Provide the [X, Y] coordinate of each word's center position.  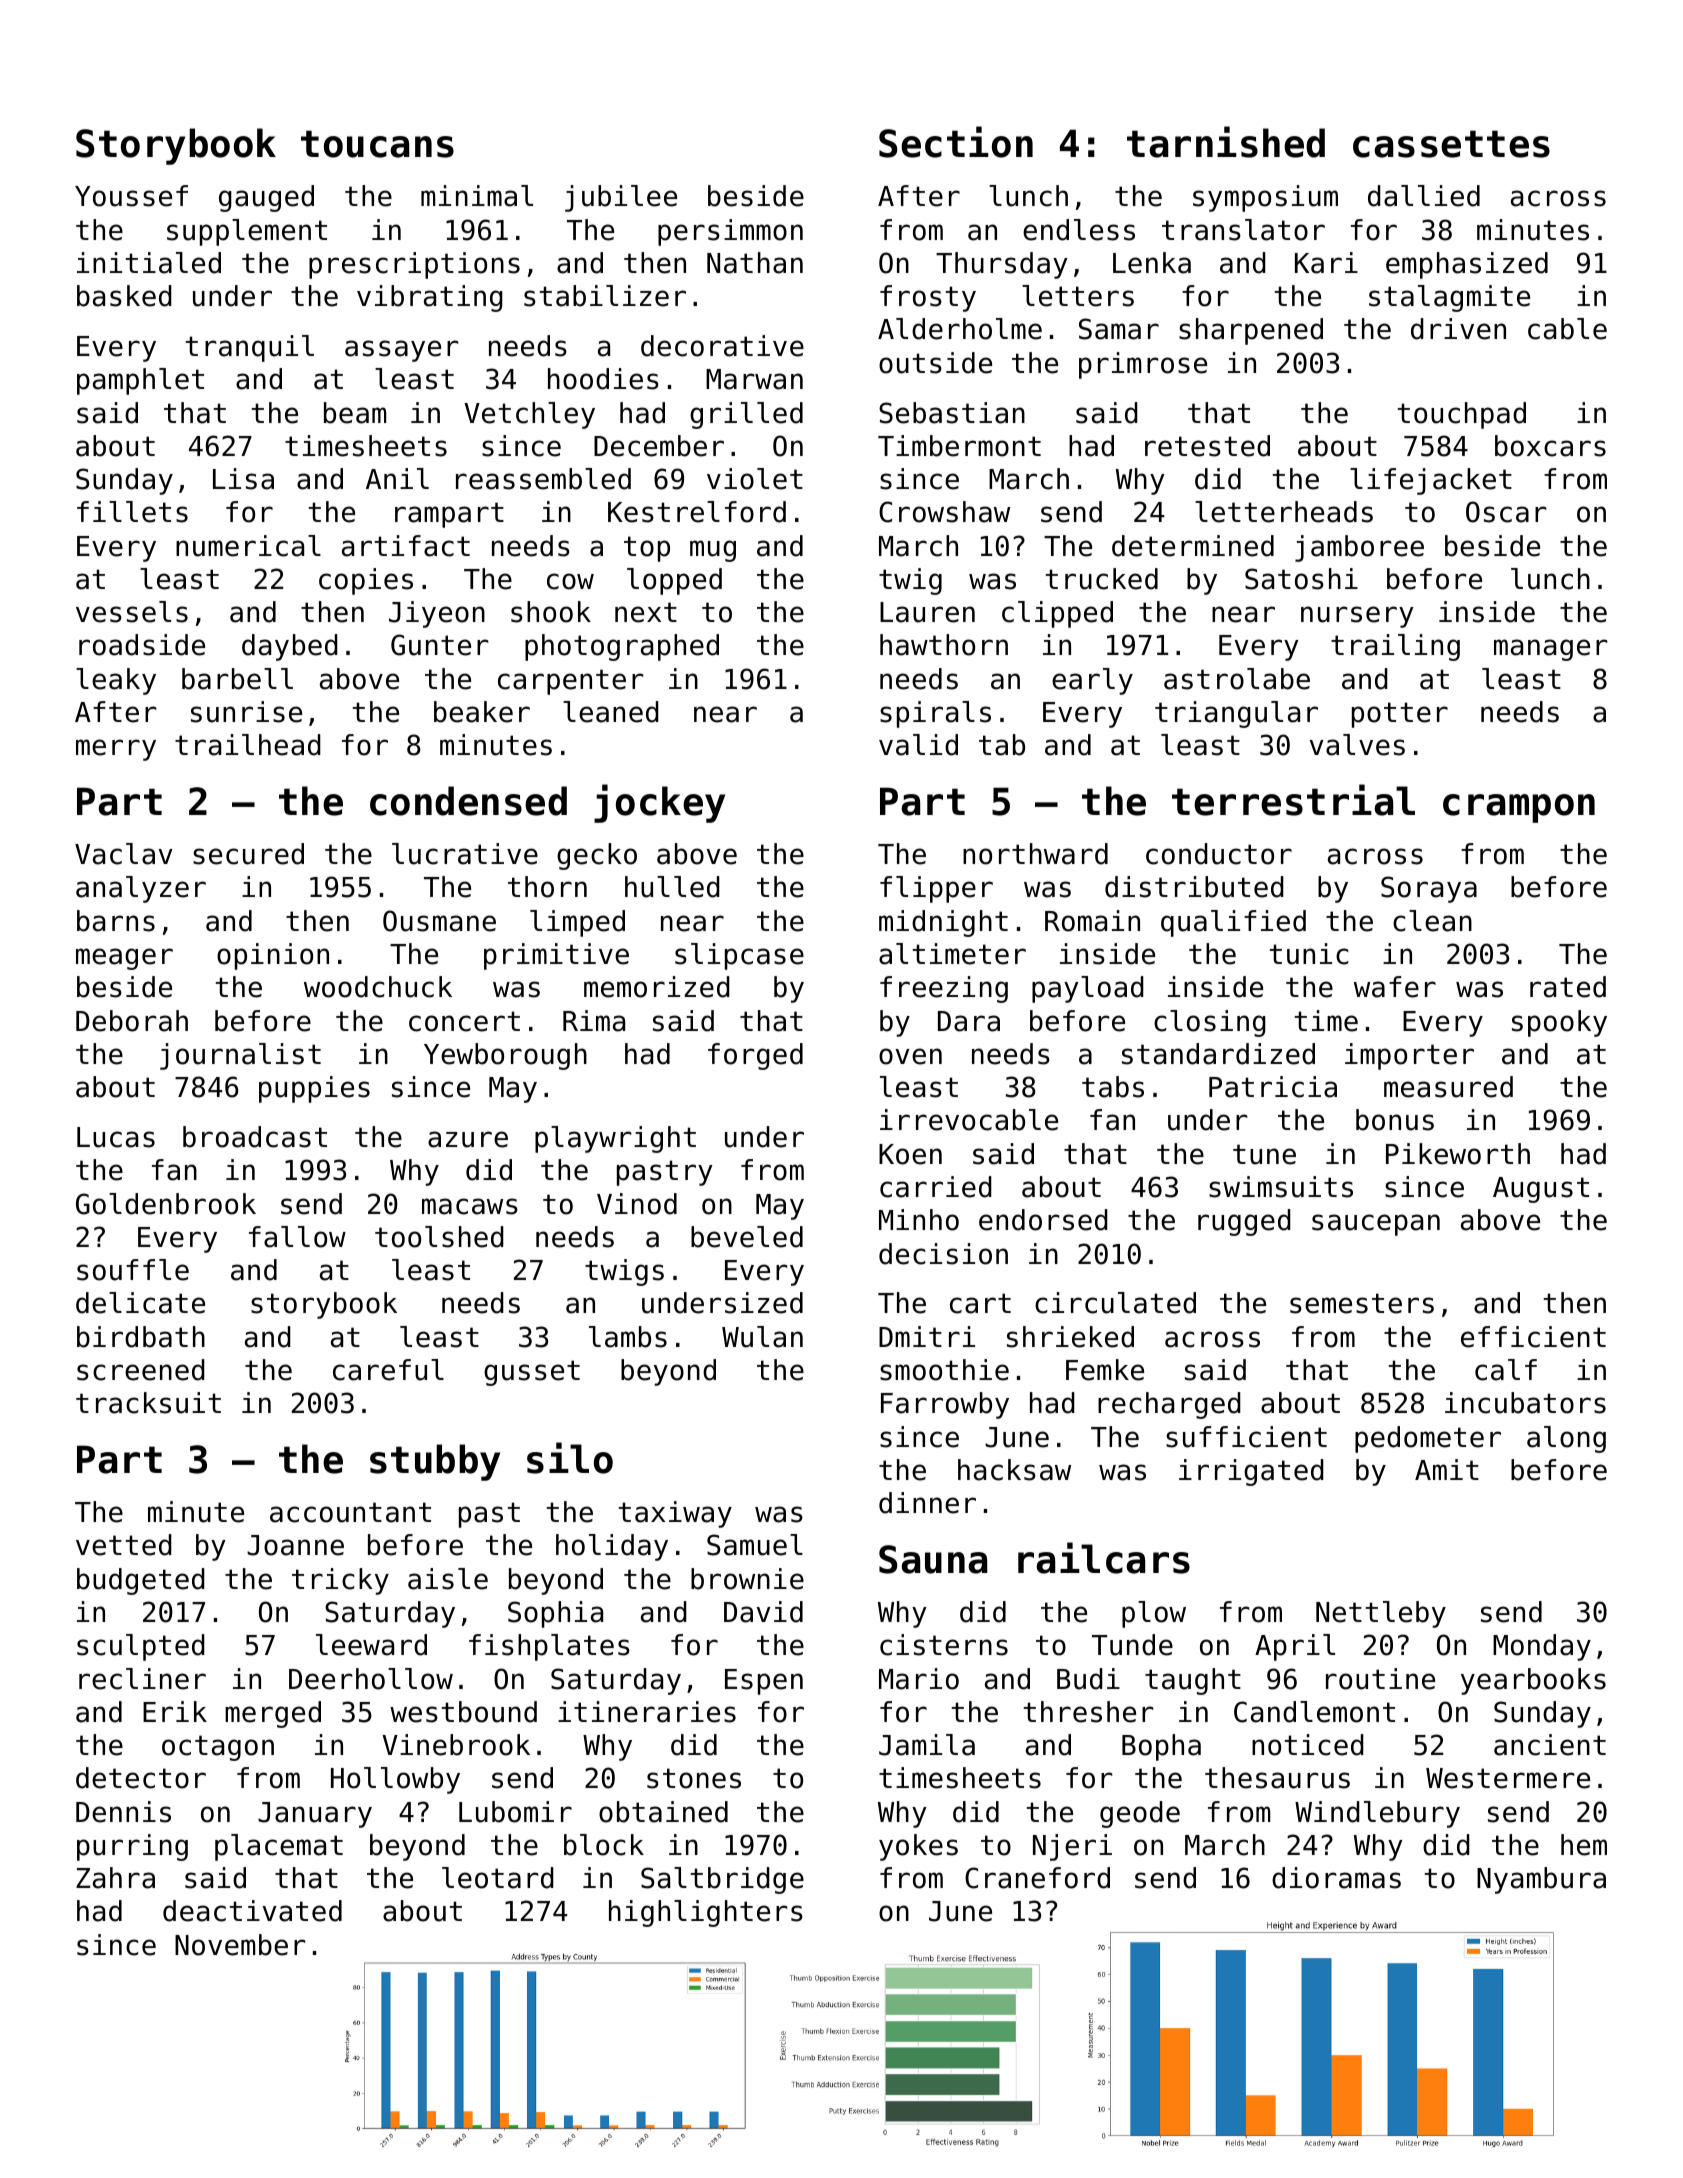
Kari [1326, 263]
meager [124, 959]
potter [1400, 715]
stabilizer [605, 296]
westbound [463, 1712]
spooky [1559, 1023]
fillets [132, 512]
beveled [747, 1237]
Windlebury [1377, 1814]
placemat [279, 1847]
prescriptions [414, 265]
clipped [1057, 614]
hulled [672, 887]
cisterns [944, 1645]
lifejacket [1431, 481]
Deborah [132, 1021]
